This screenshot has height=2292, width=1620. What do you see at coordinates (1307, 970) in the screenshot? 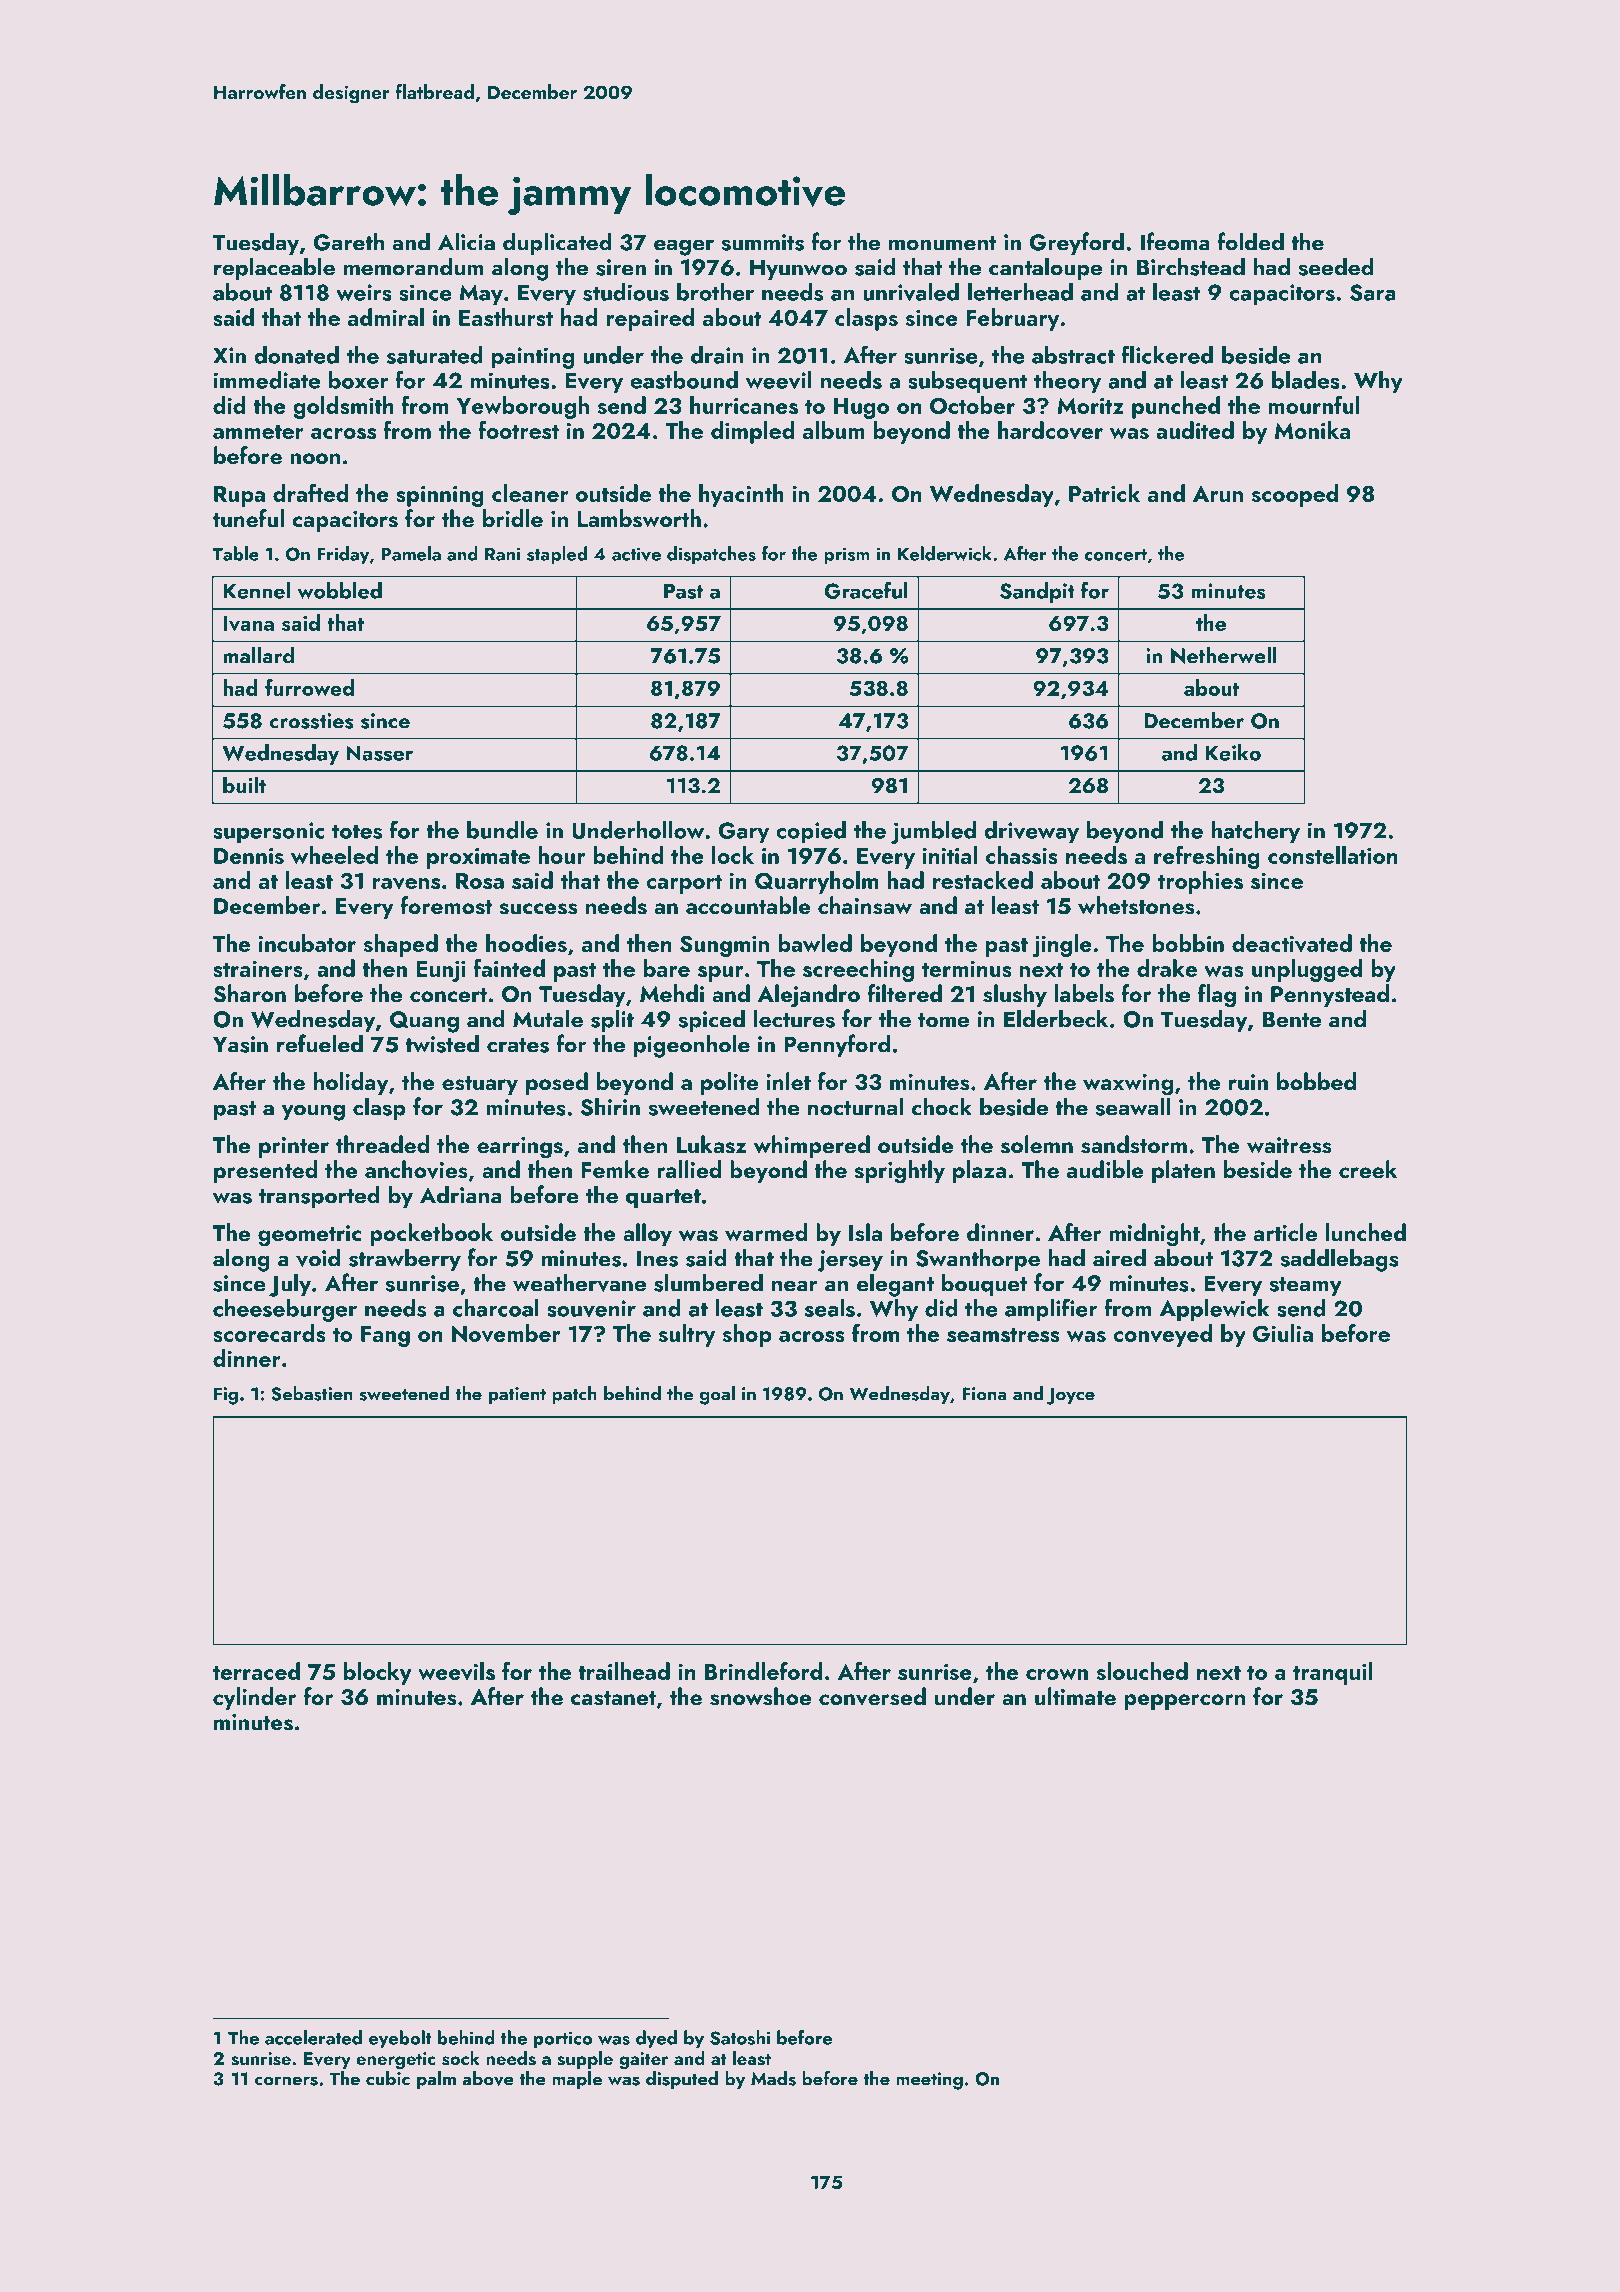
I see `unplugged` at bounding box center [1307, 970].
